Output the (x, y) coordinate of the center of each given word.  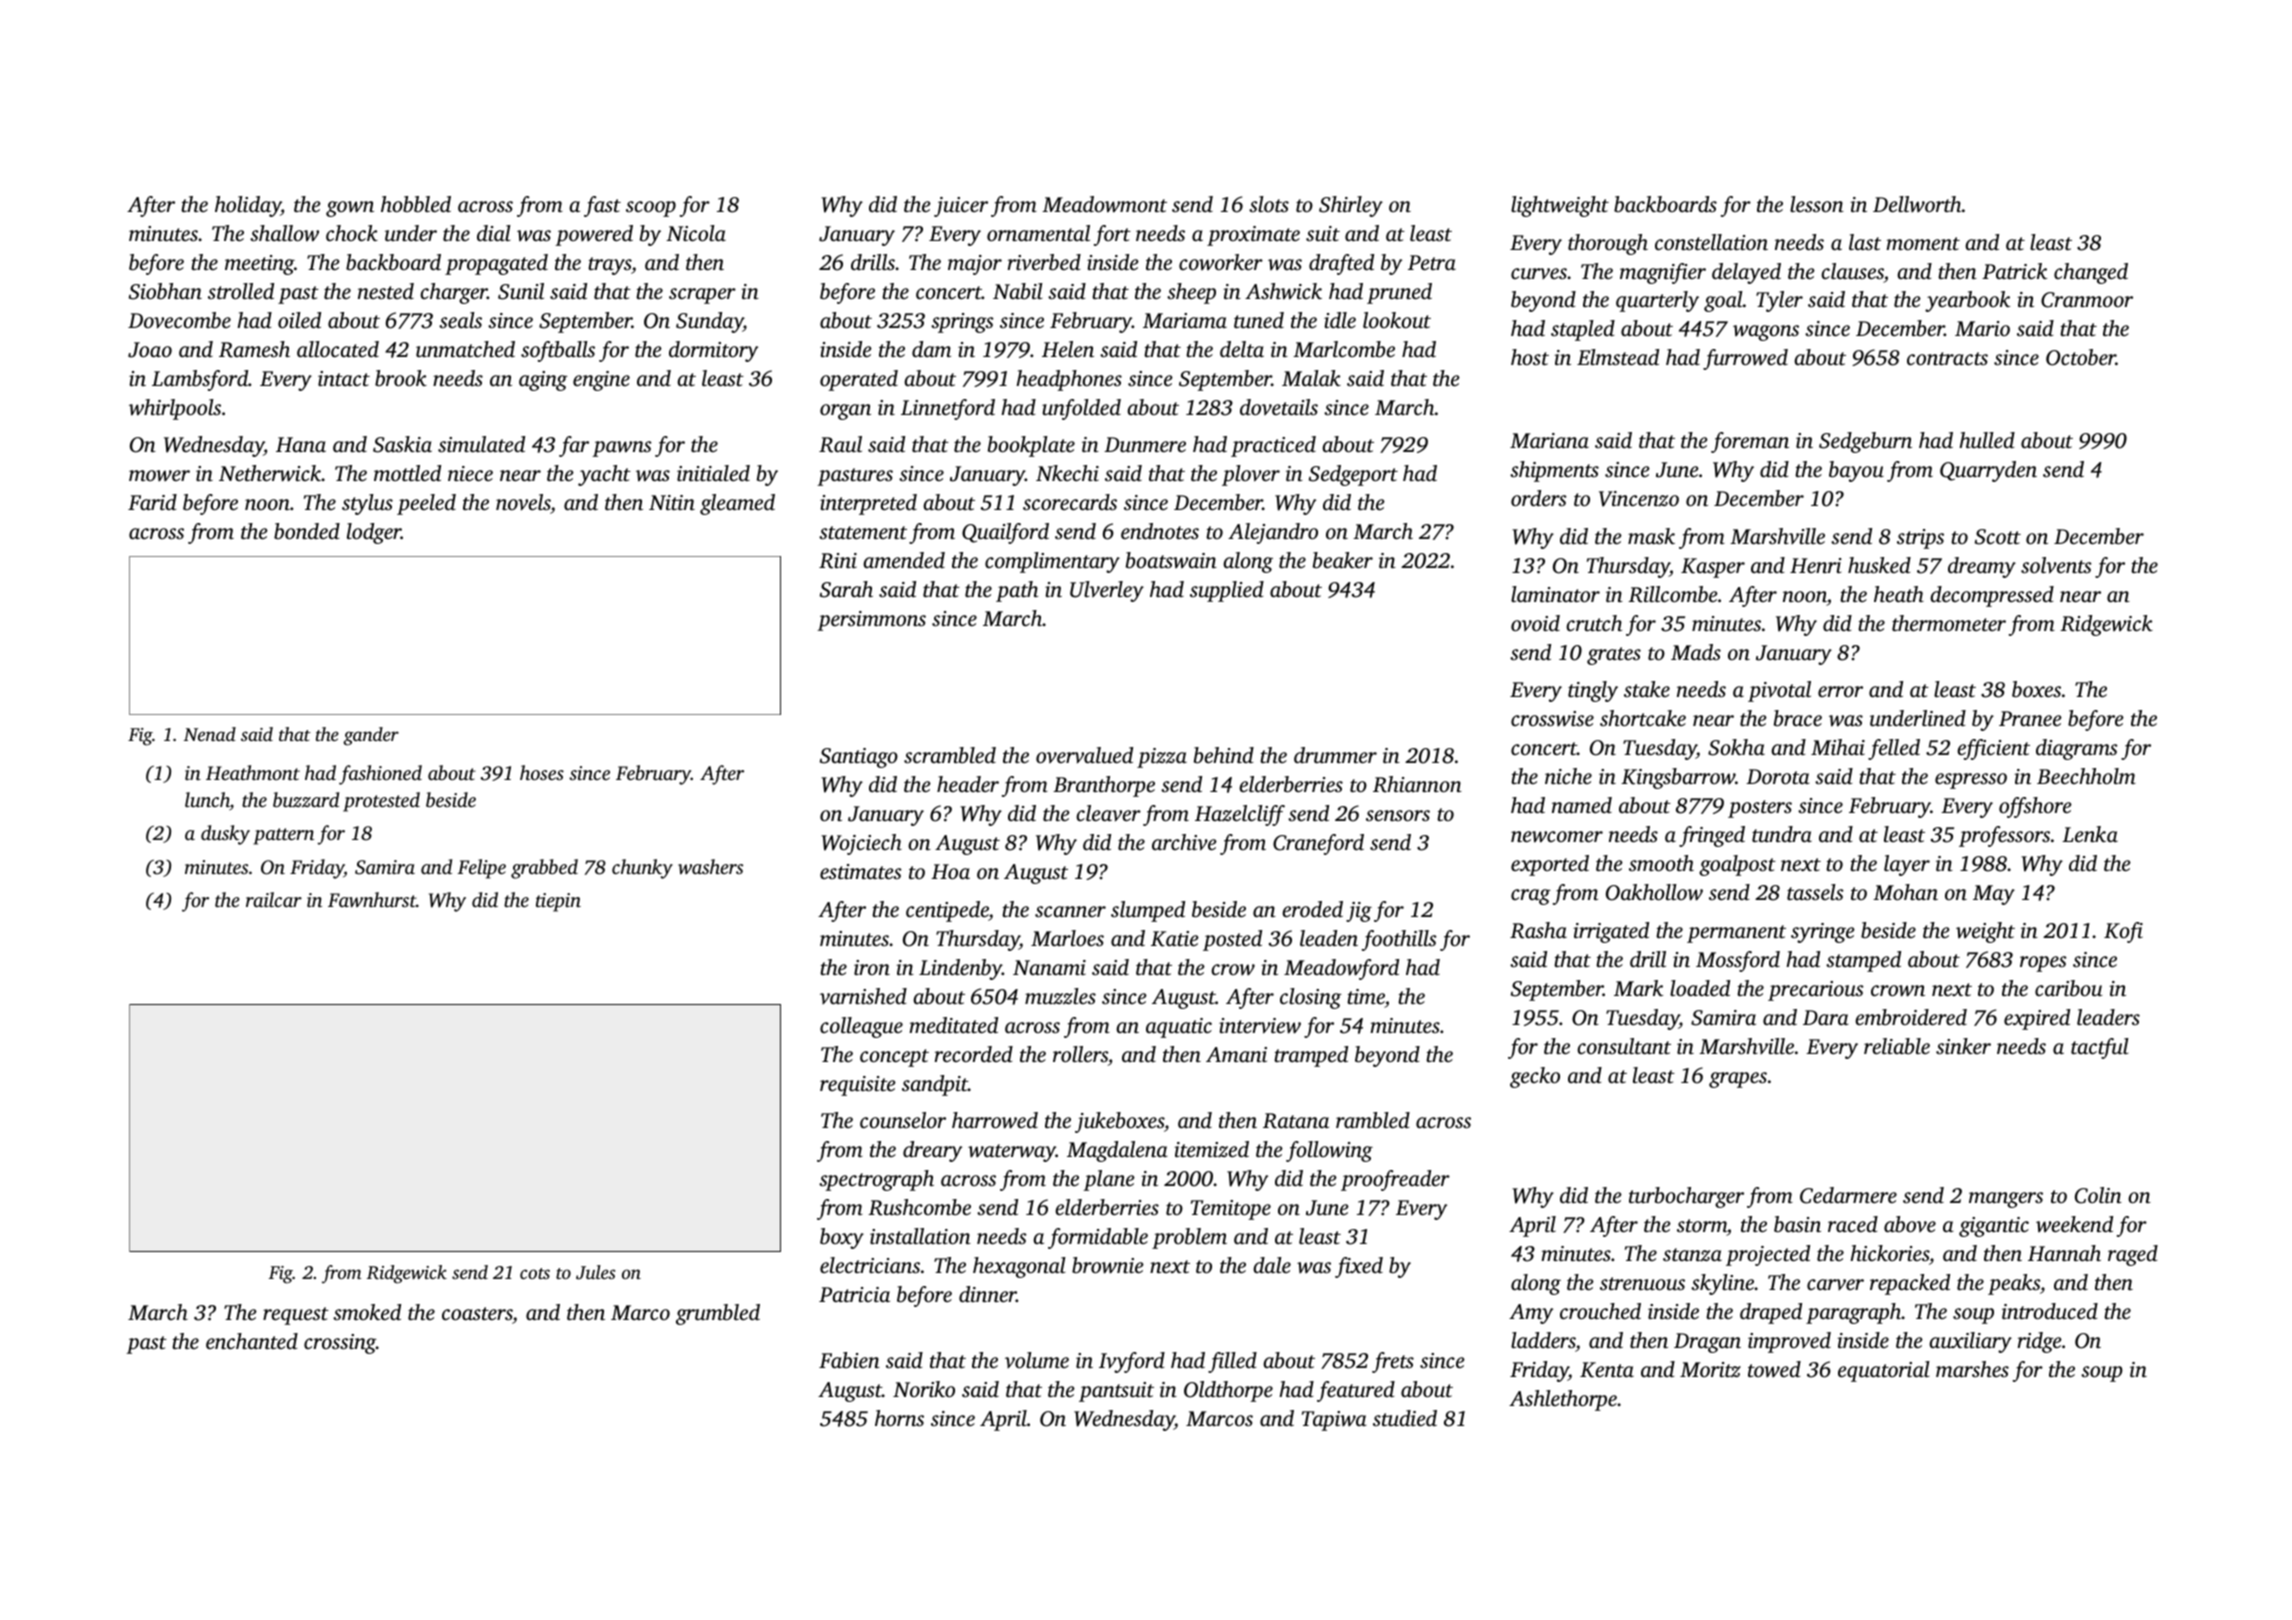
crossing (340, 1344)
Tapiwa (1334, 1421)
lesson (1817, 204)
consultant (1624, 1046)
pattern (283, 836)
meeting (259, 265)
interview (1260, 1026)
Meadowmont (1104, 204)
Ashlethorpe (1563, 1400)
